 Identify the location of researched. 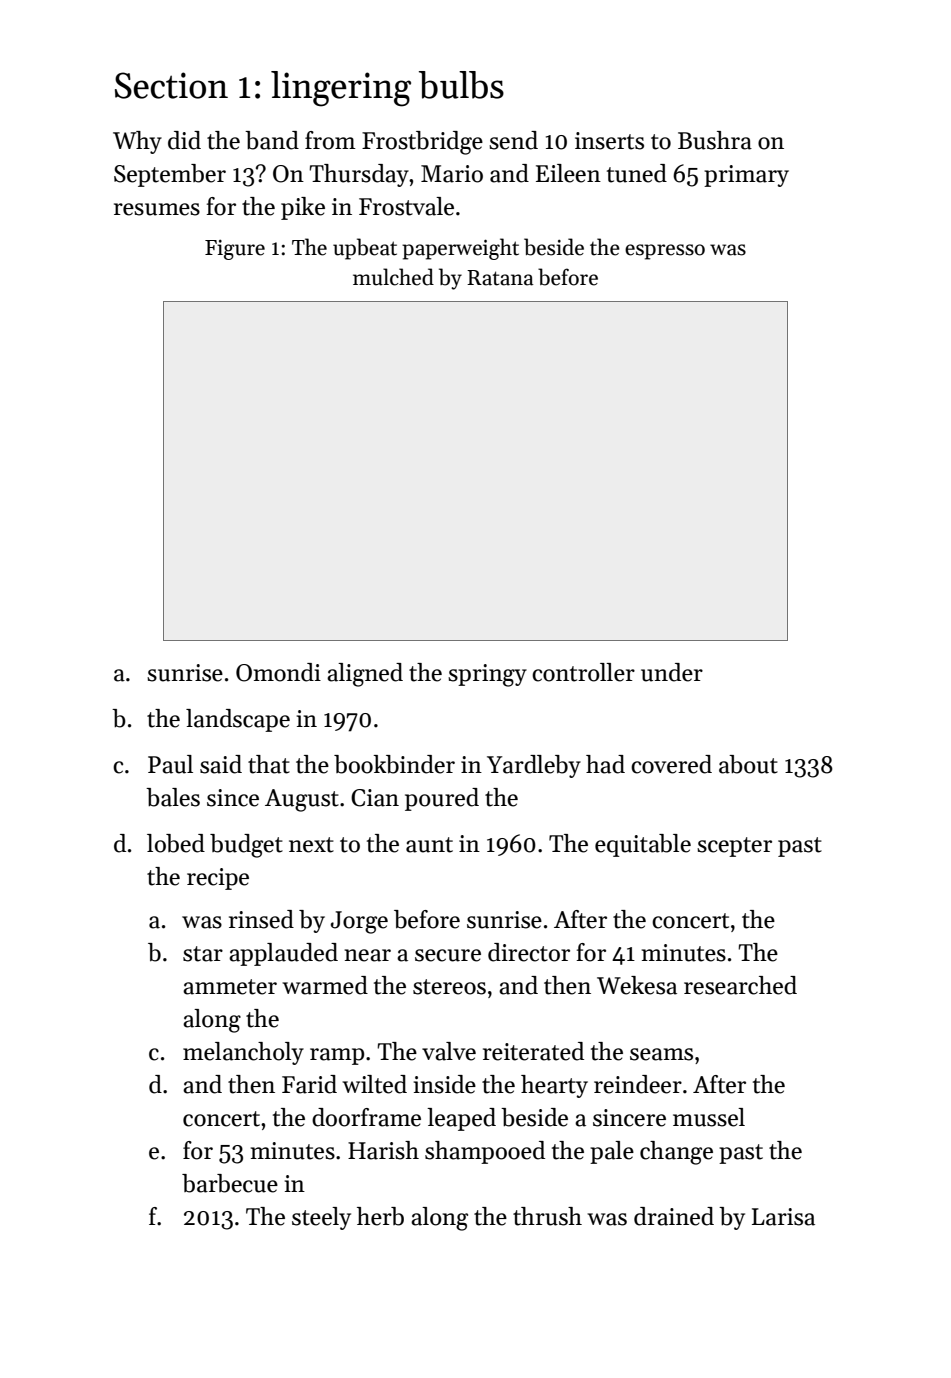
(740, 985).
